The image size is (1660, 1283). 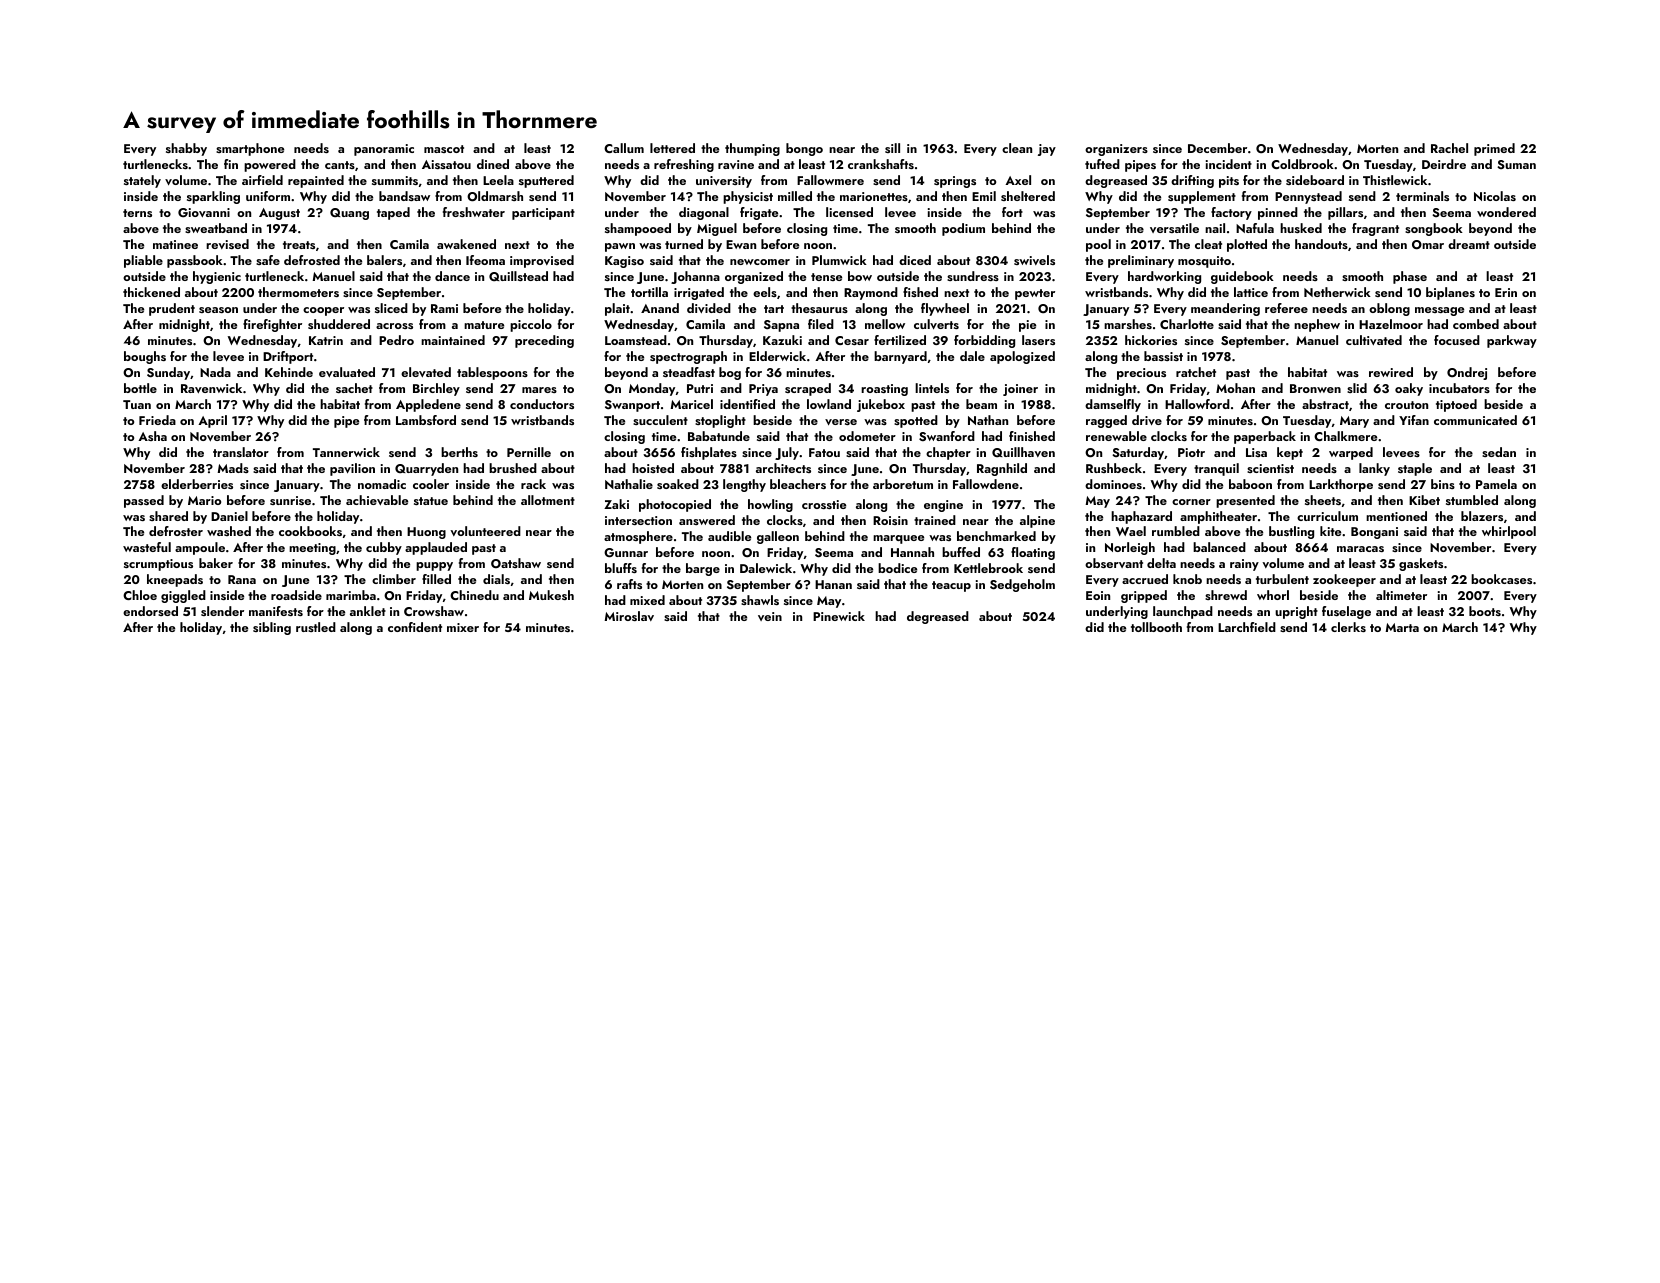 What do you see at coordinates (211, 388) in the screenshot?
I see `Ravenwick` at bounding box center [211, 388].
